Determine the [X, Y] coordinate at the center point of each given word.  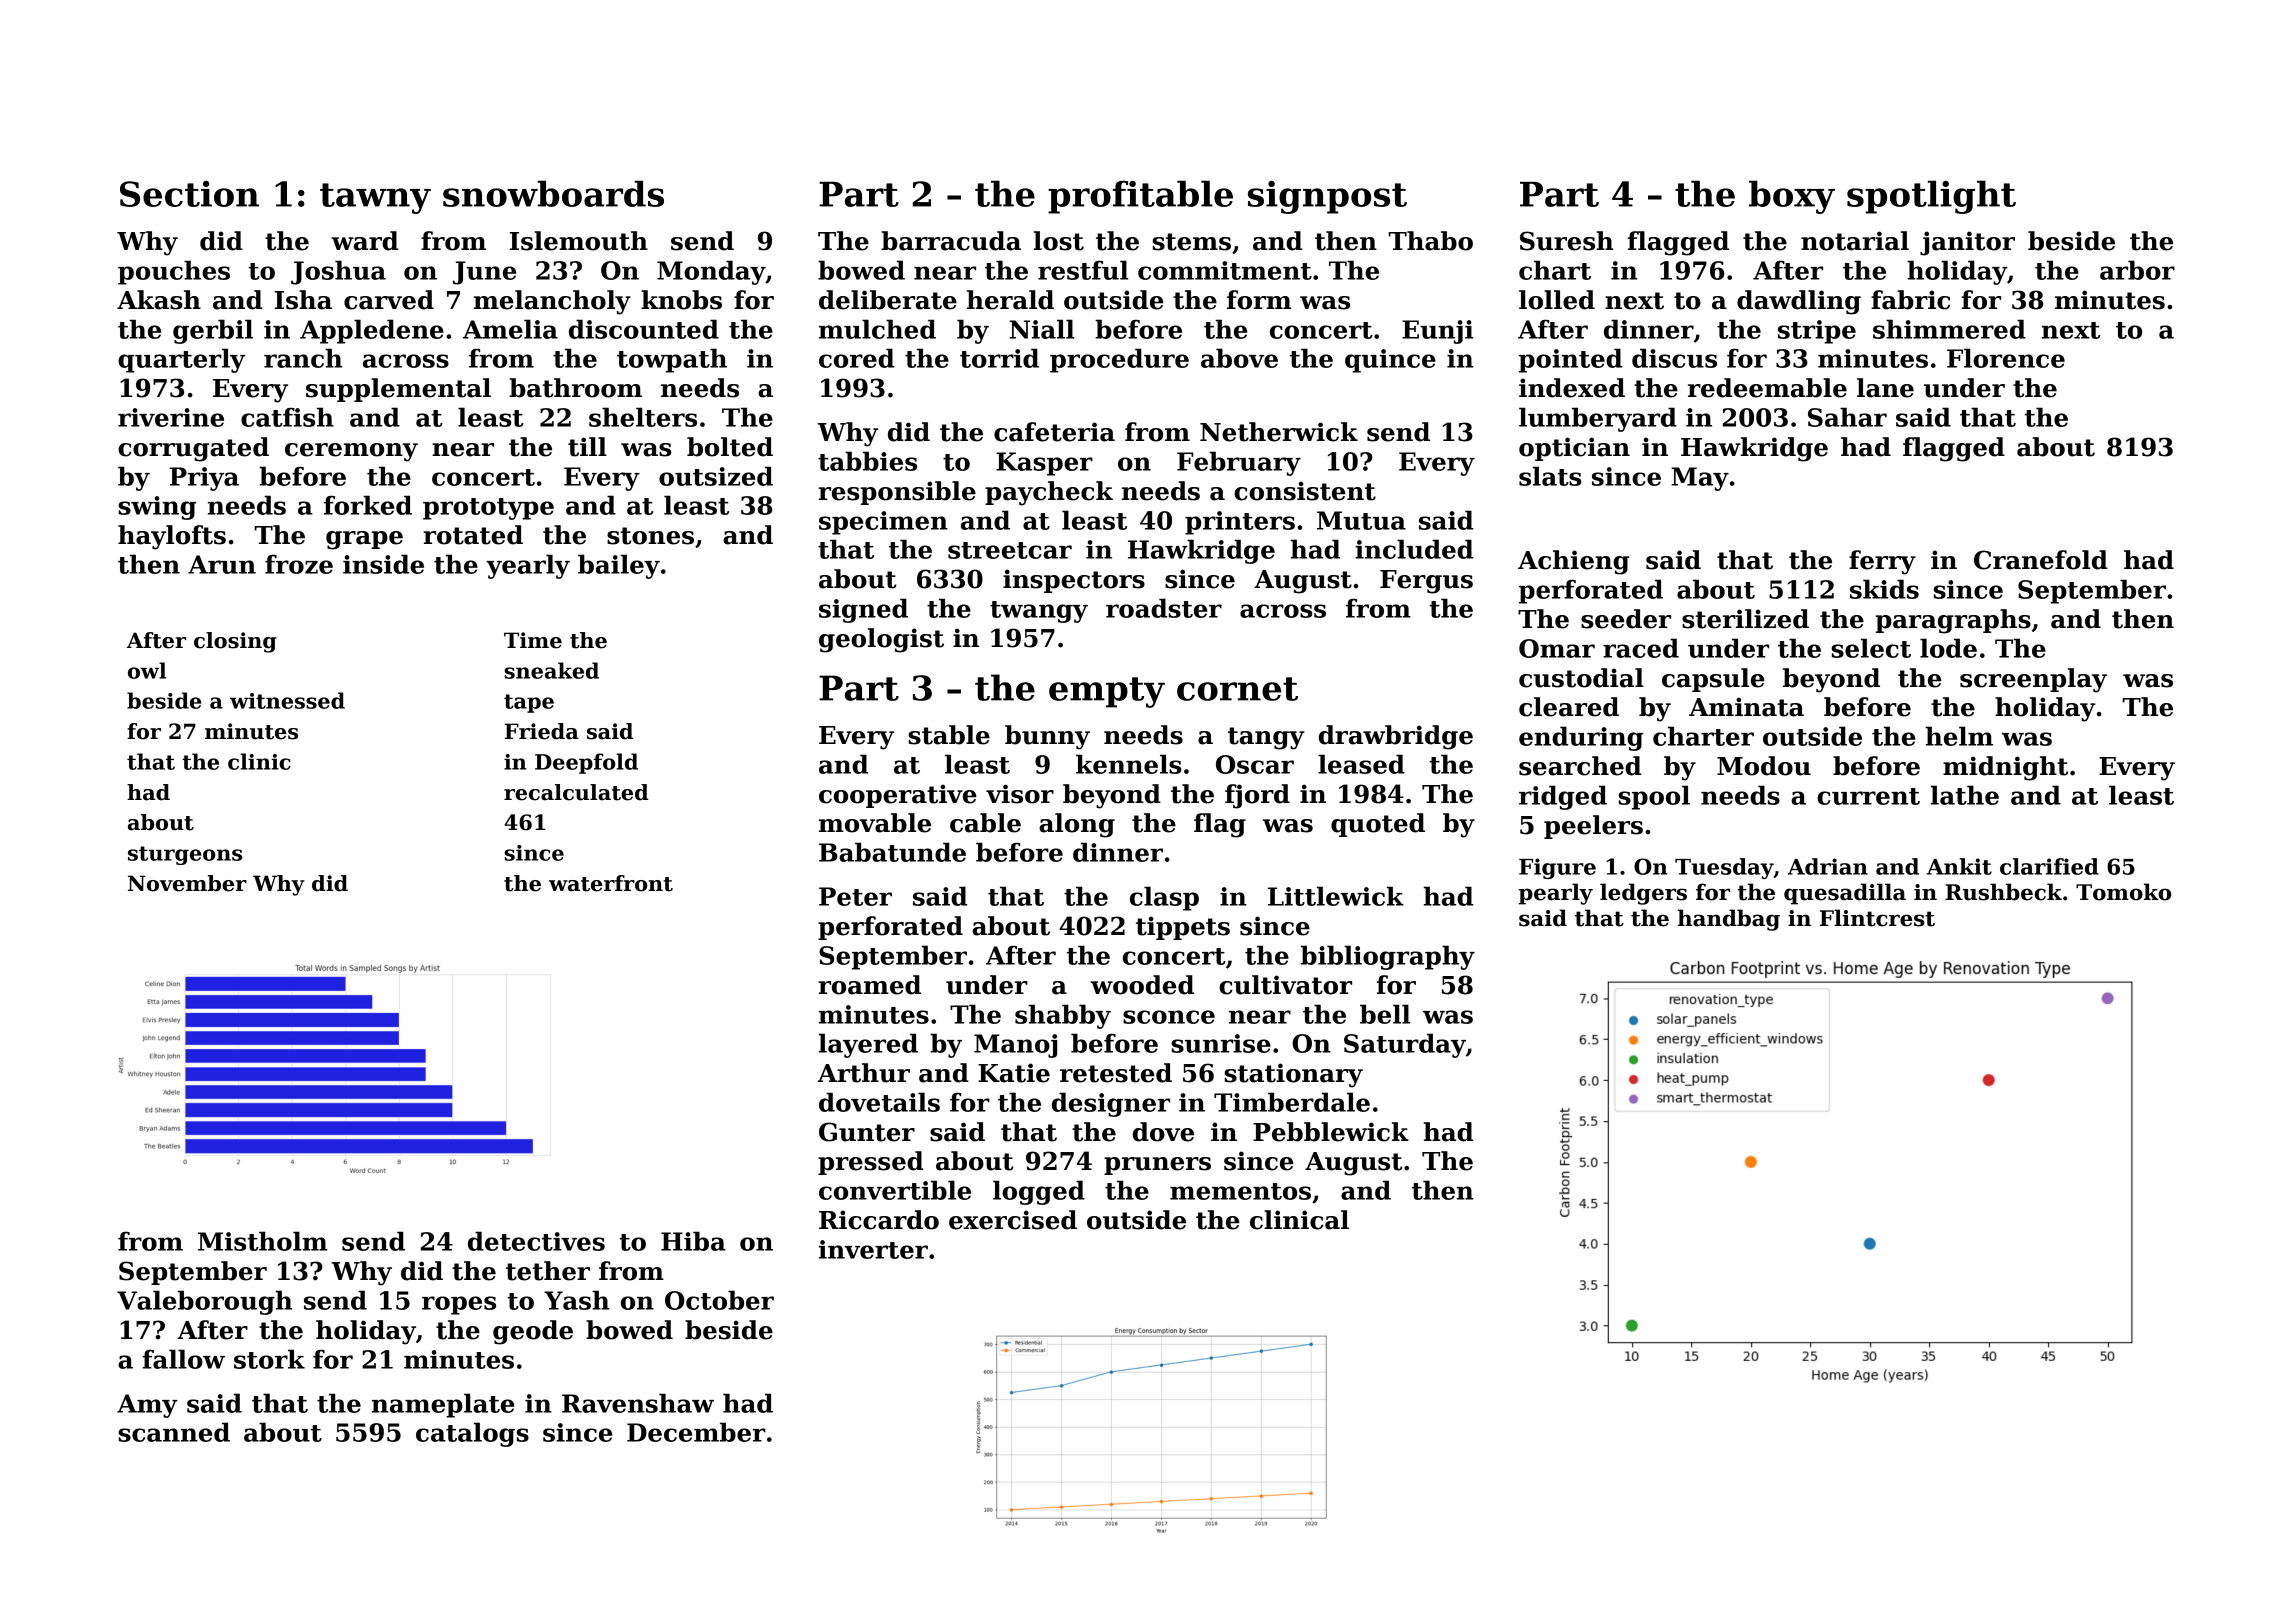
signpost [1327, 197]
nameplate [443, 1405]
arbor [2137, 270]
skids [1884, 589]
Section [189, 194]
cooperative [898, 796]
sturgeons [185, 855]
